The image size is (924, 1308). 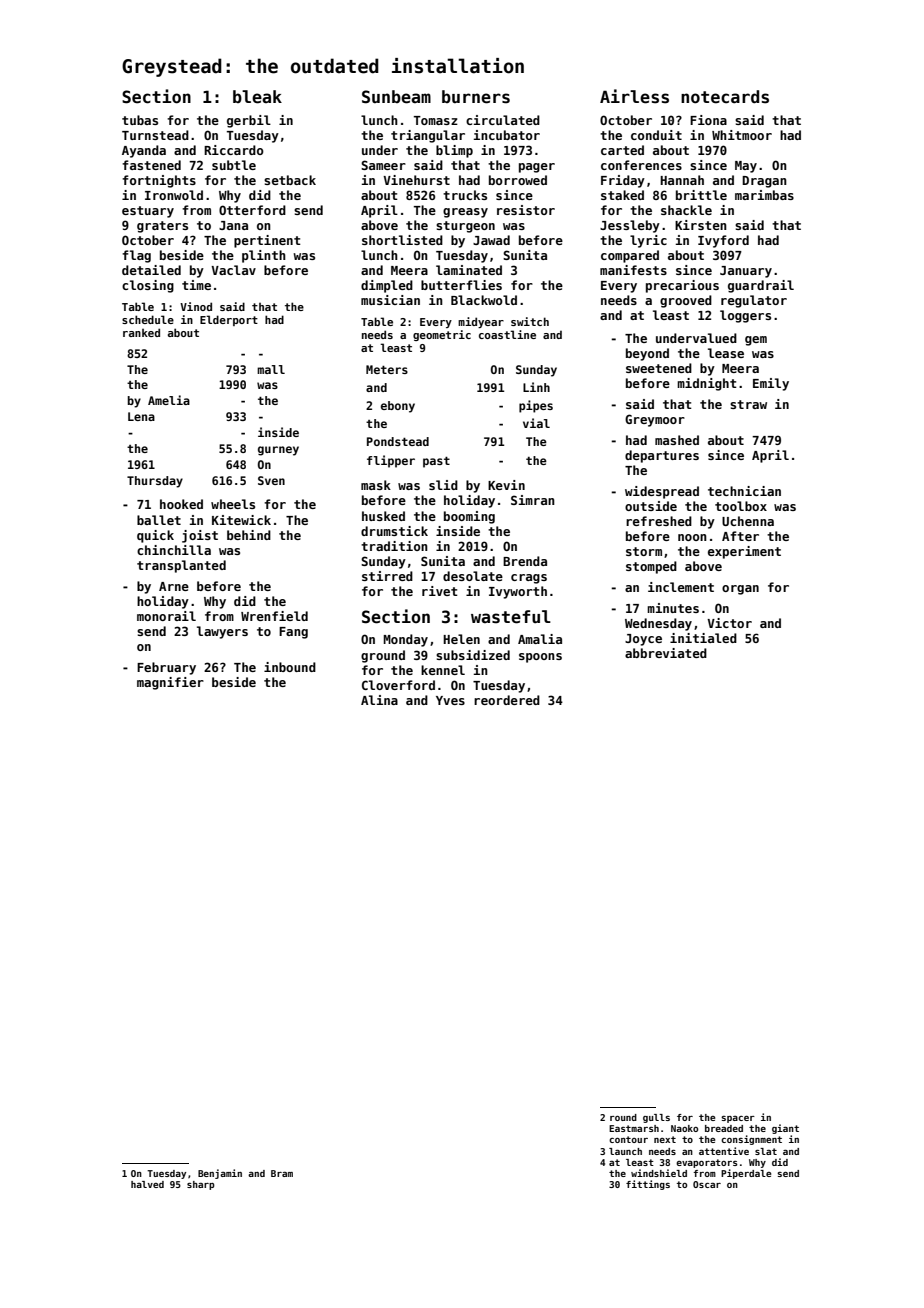 I want to click on Sunbeam, so click(x=396, y=97).
